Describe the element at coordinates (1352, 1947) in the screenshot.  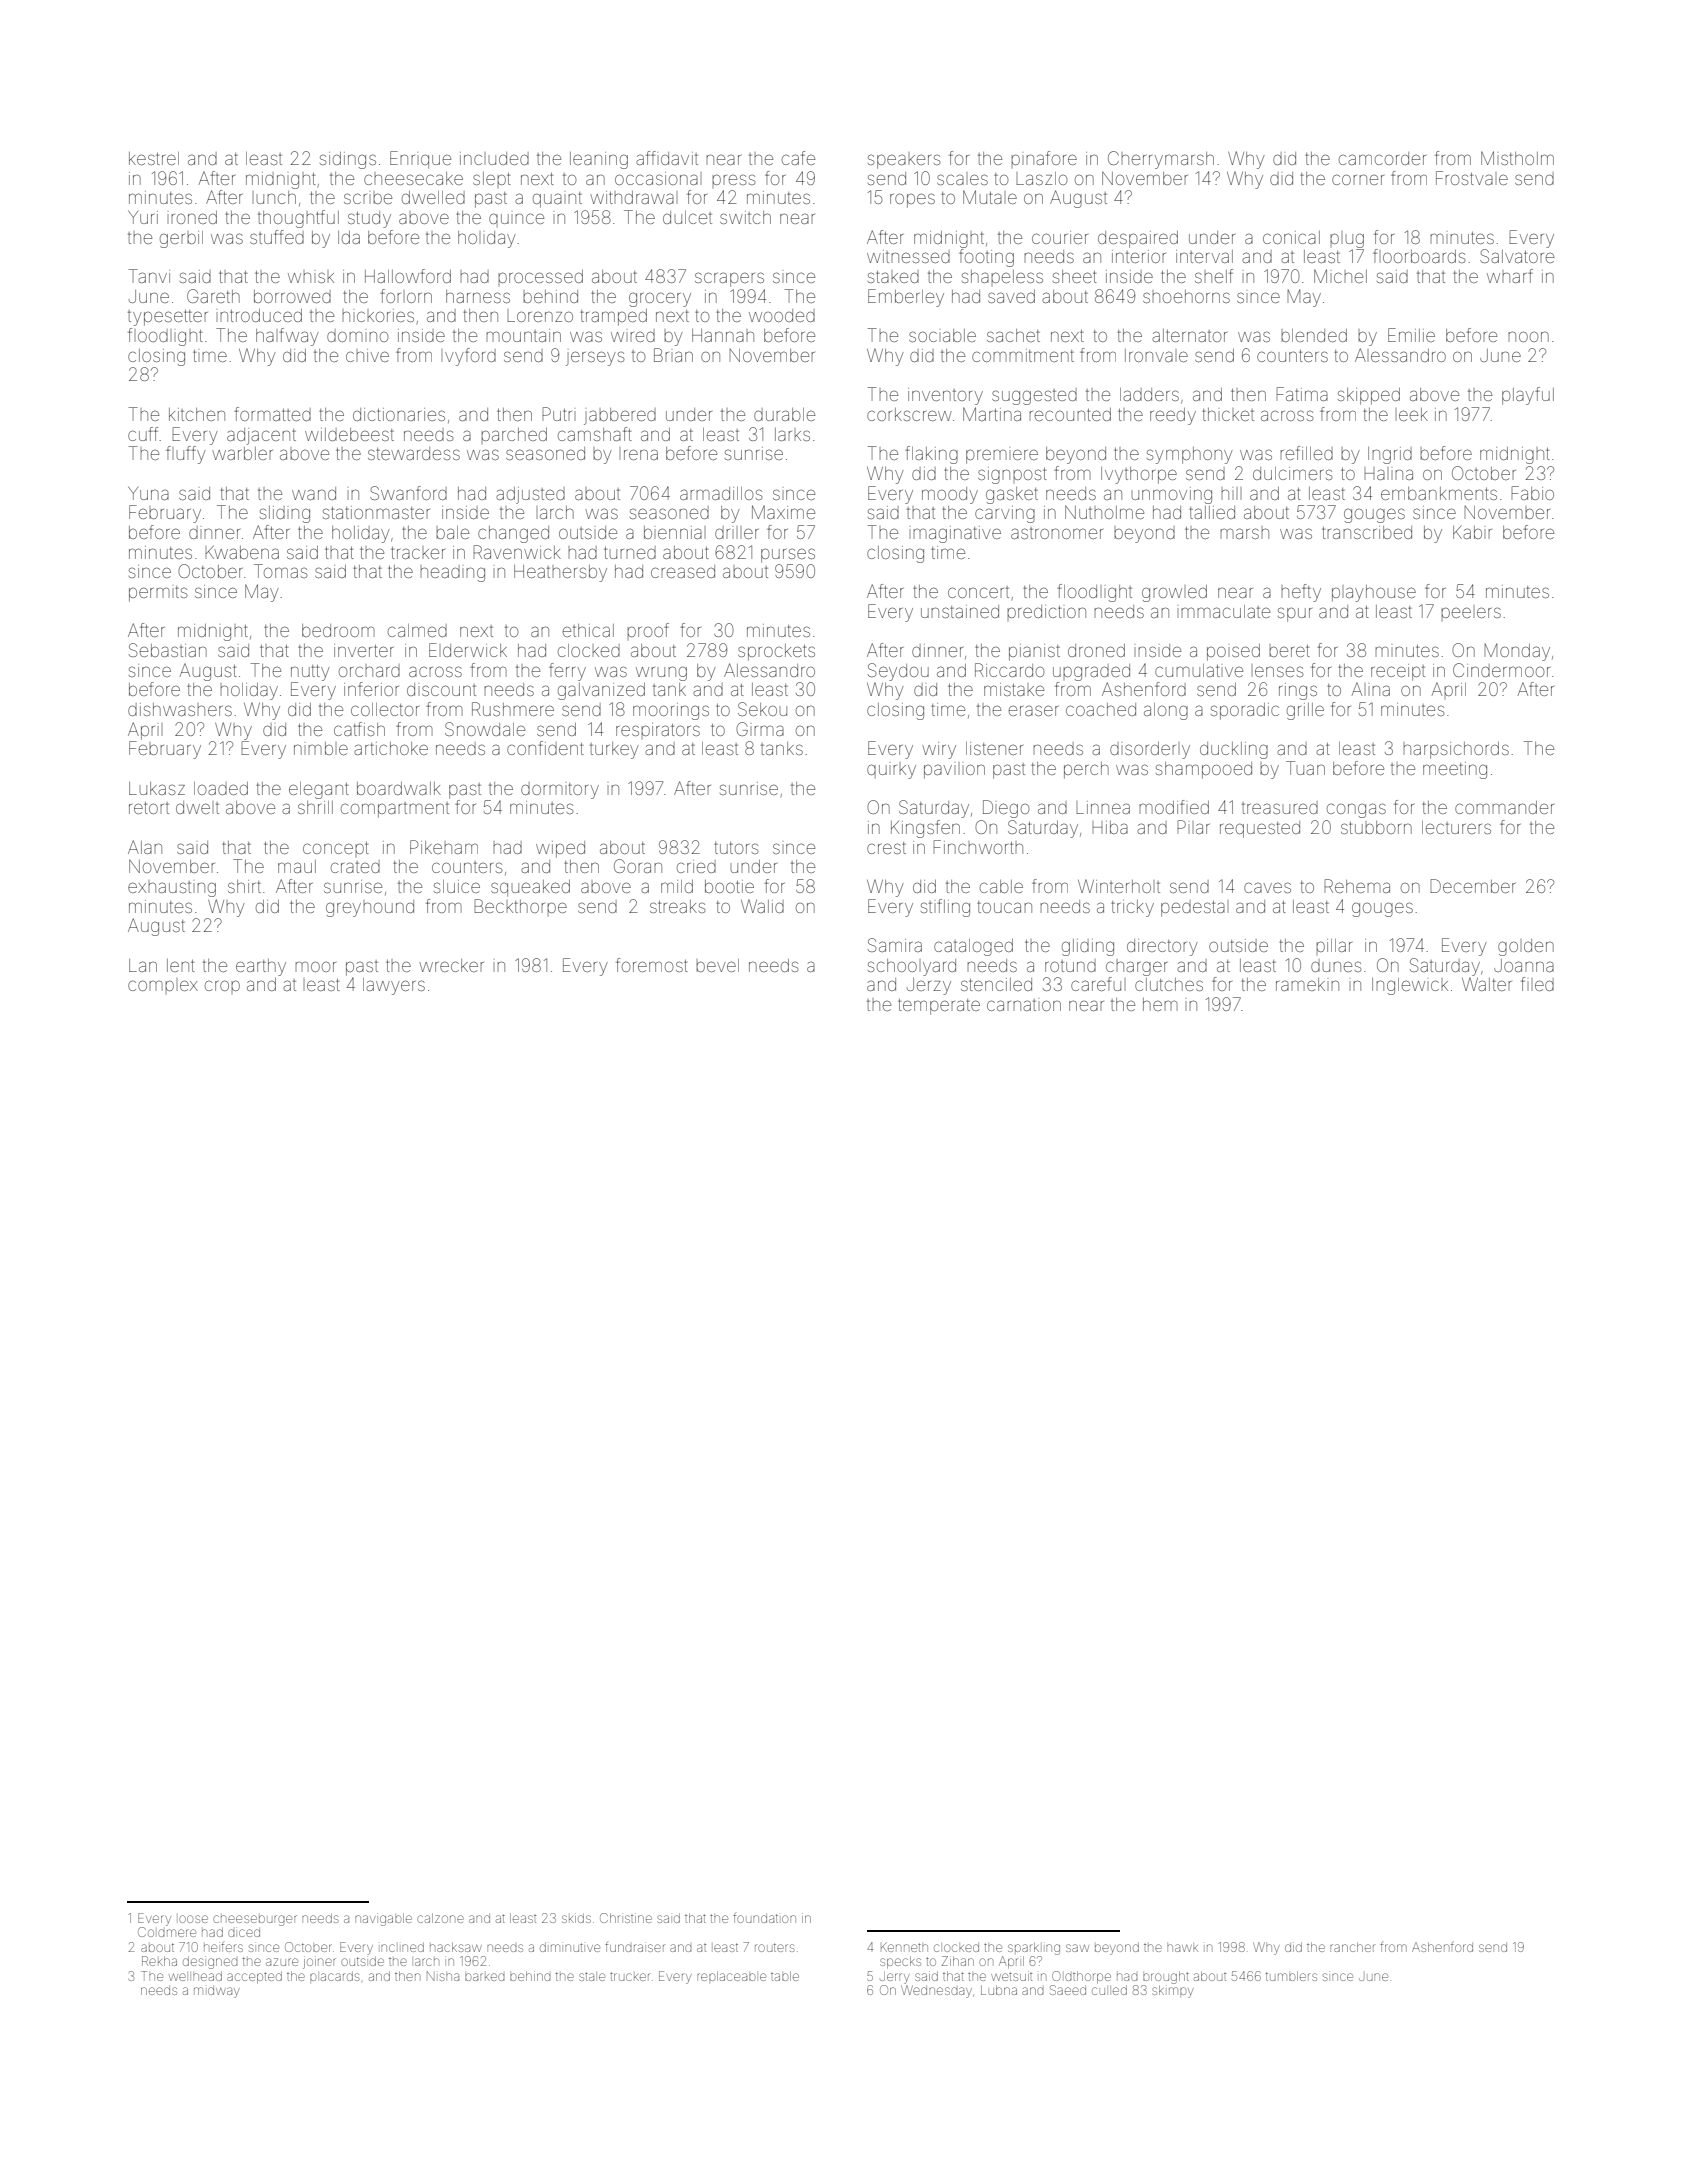
I see `rancher` at that location.
